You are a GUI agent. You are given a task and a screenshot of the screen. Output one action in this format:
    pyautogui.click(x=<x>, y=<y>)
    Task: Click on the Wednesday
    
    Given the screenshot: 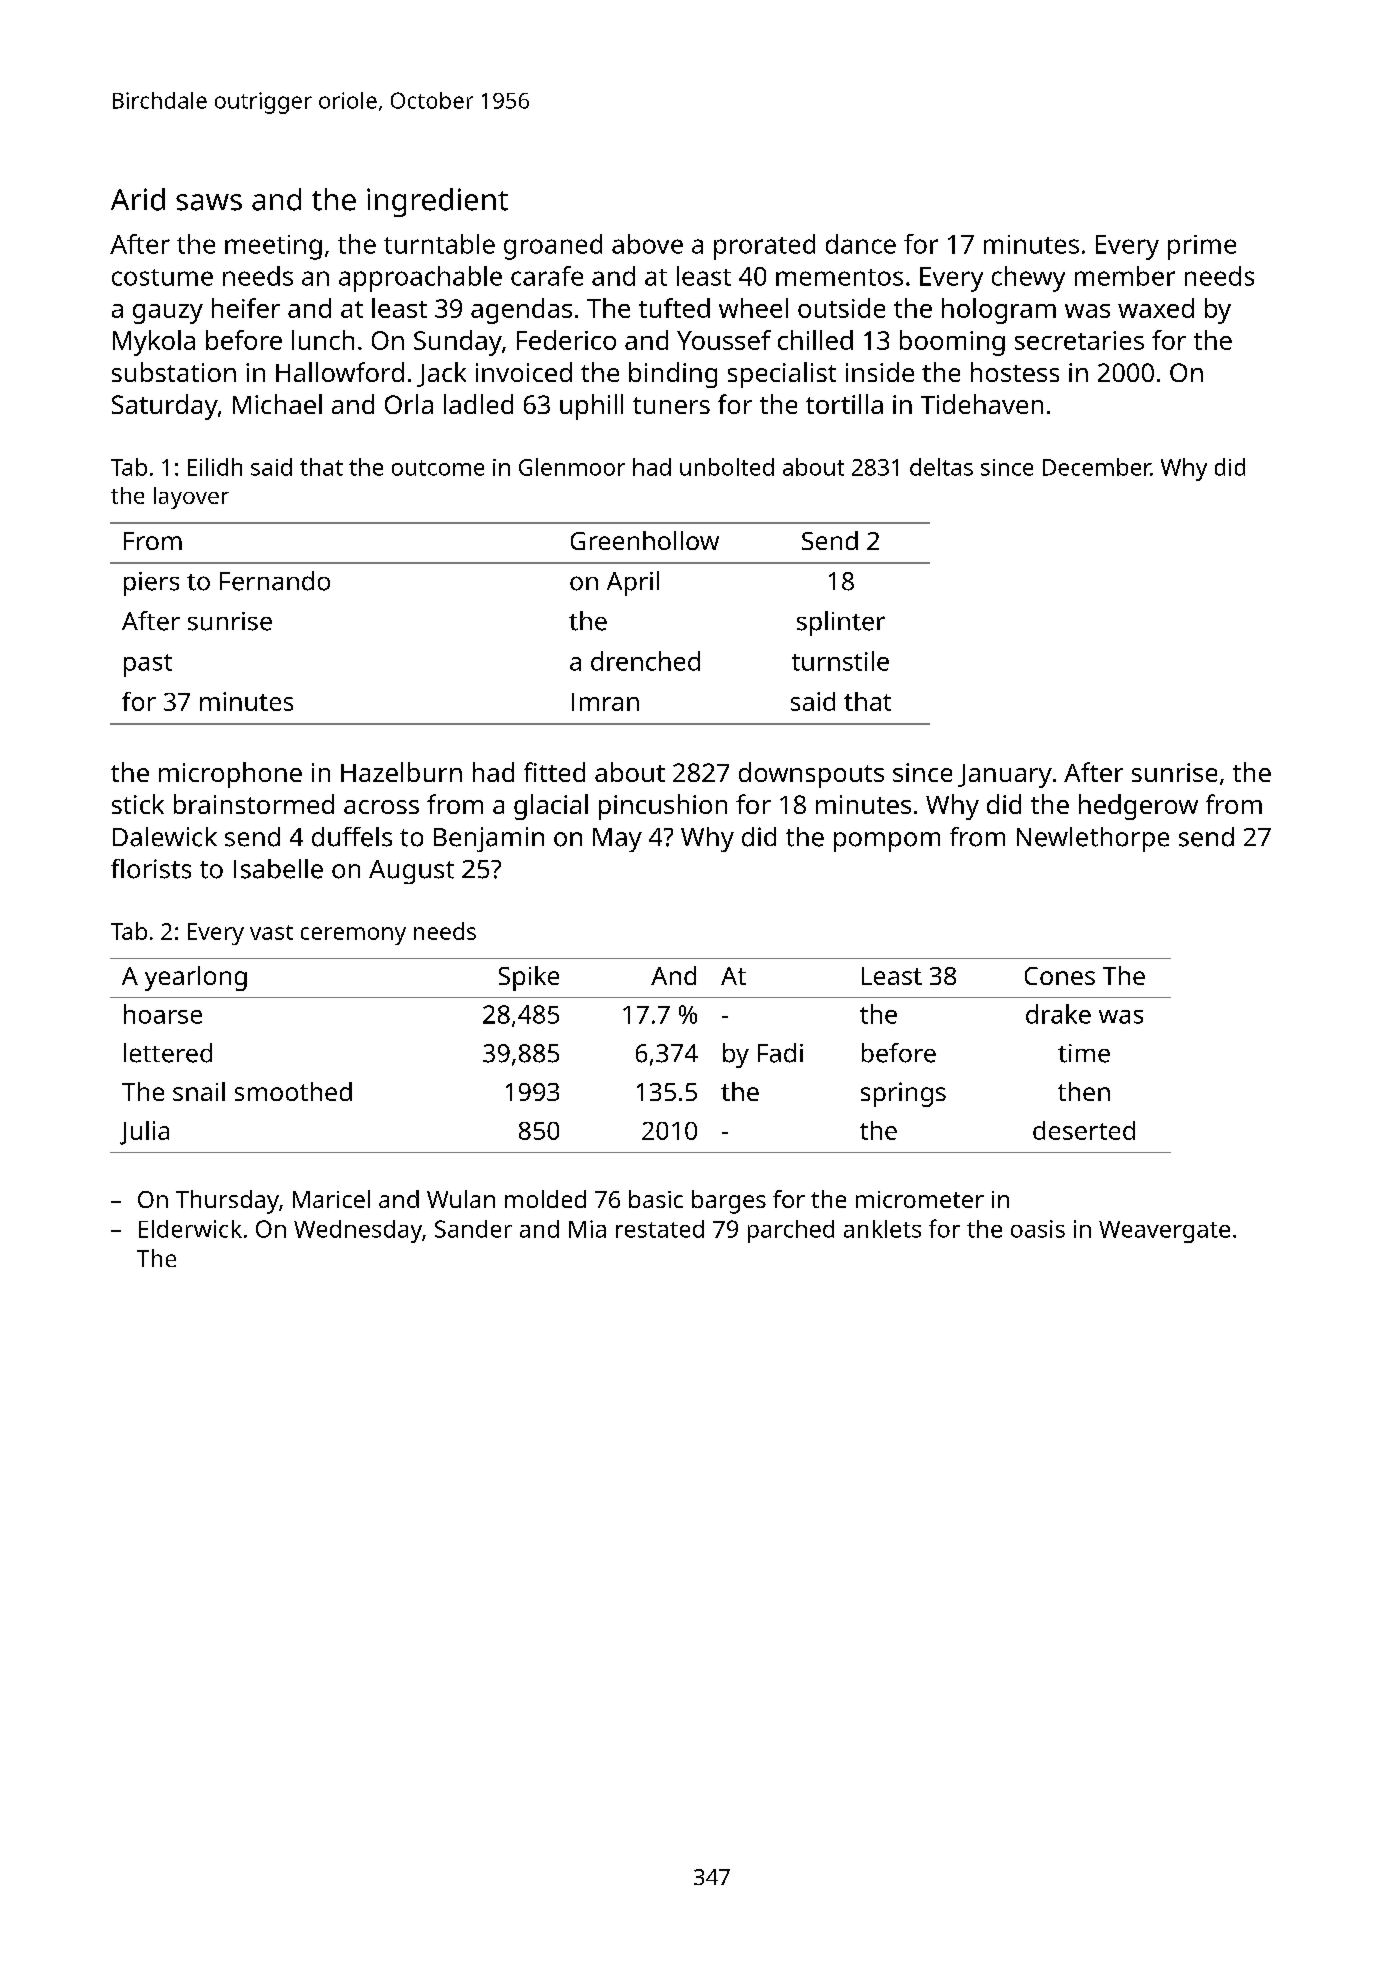 What is the action you would take?
    pyautogui.click(x=358, y=1231)
